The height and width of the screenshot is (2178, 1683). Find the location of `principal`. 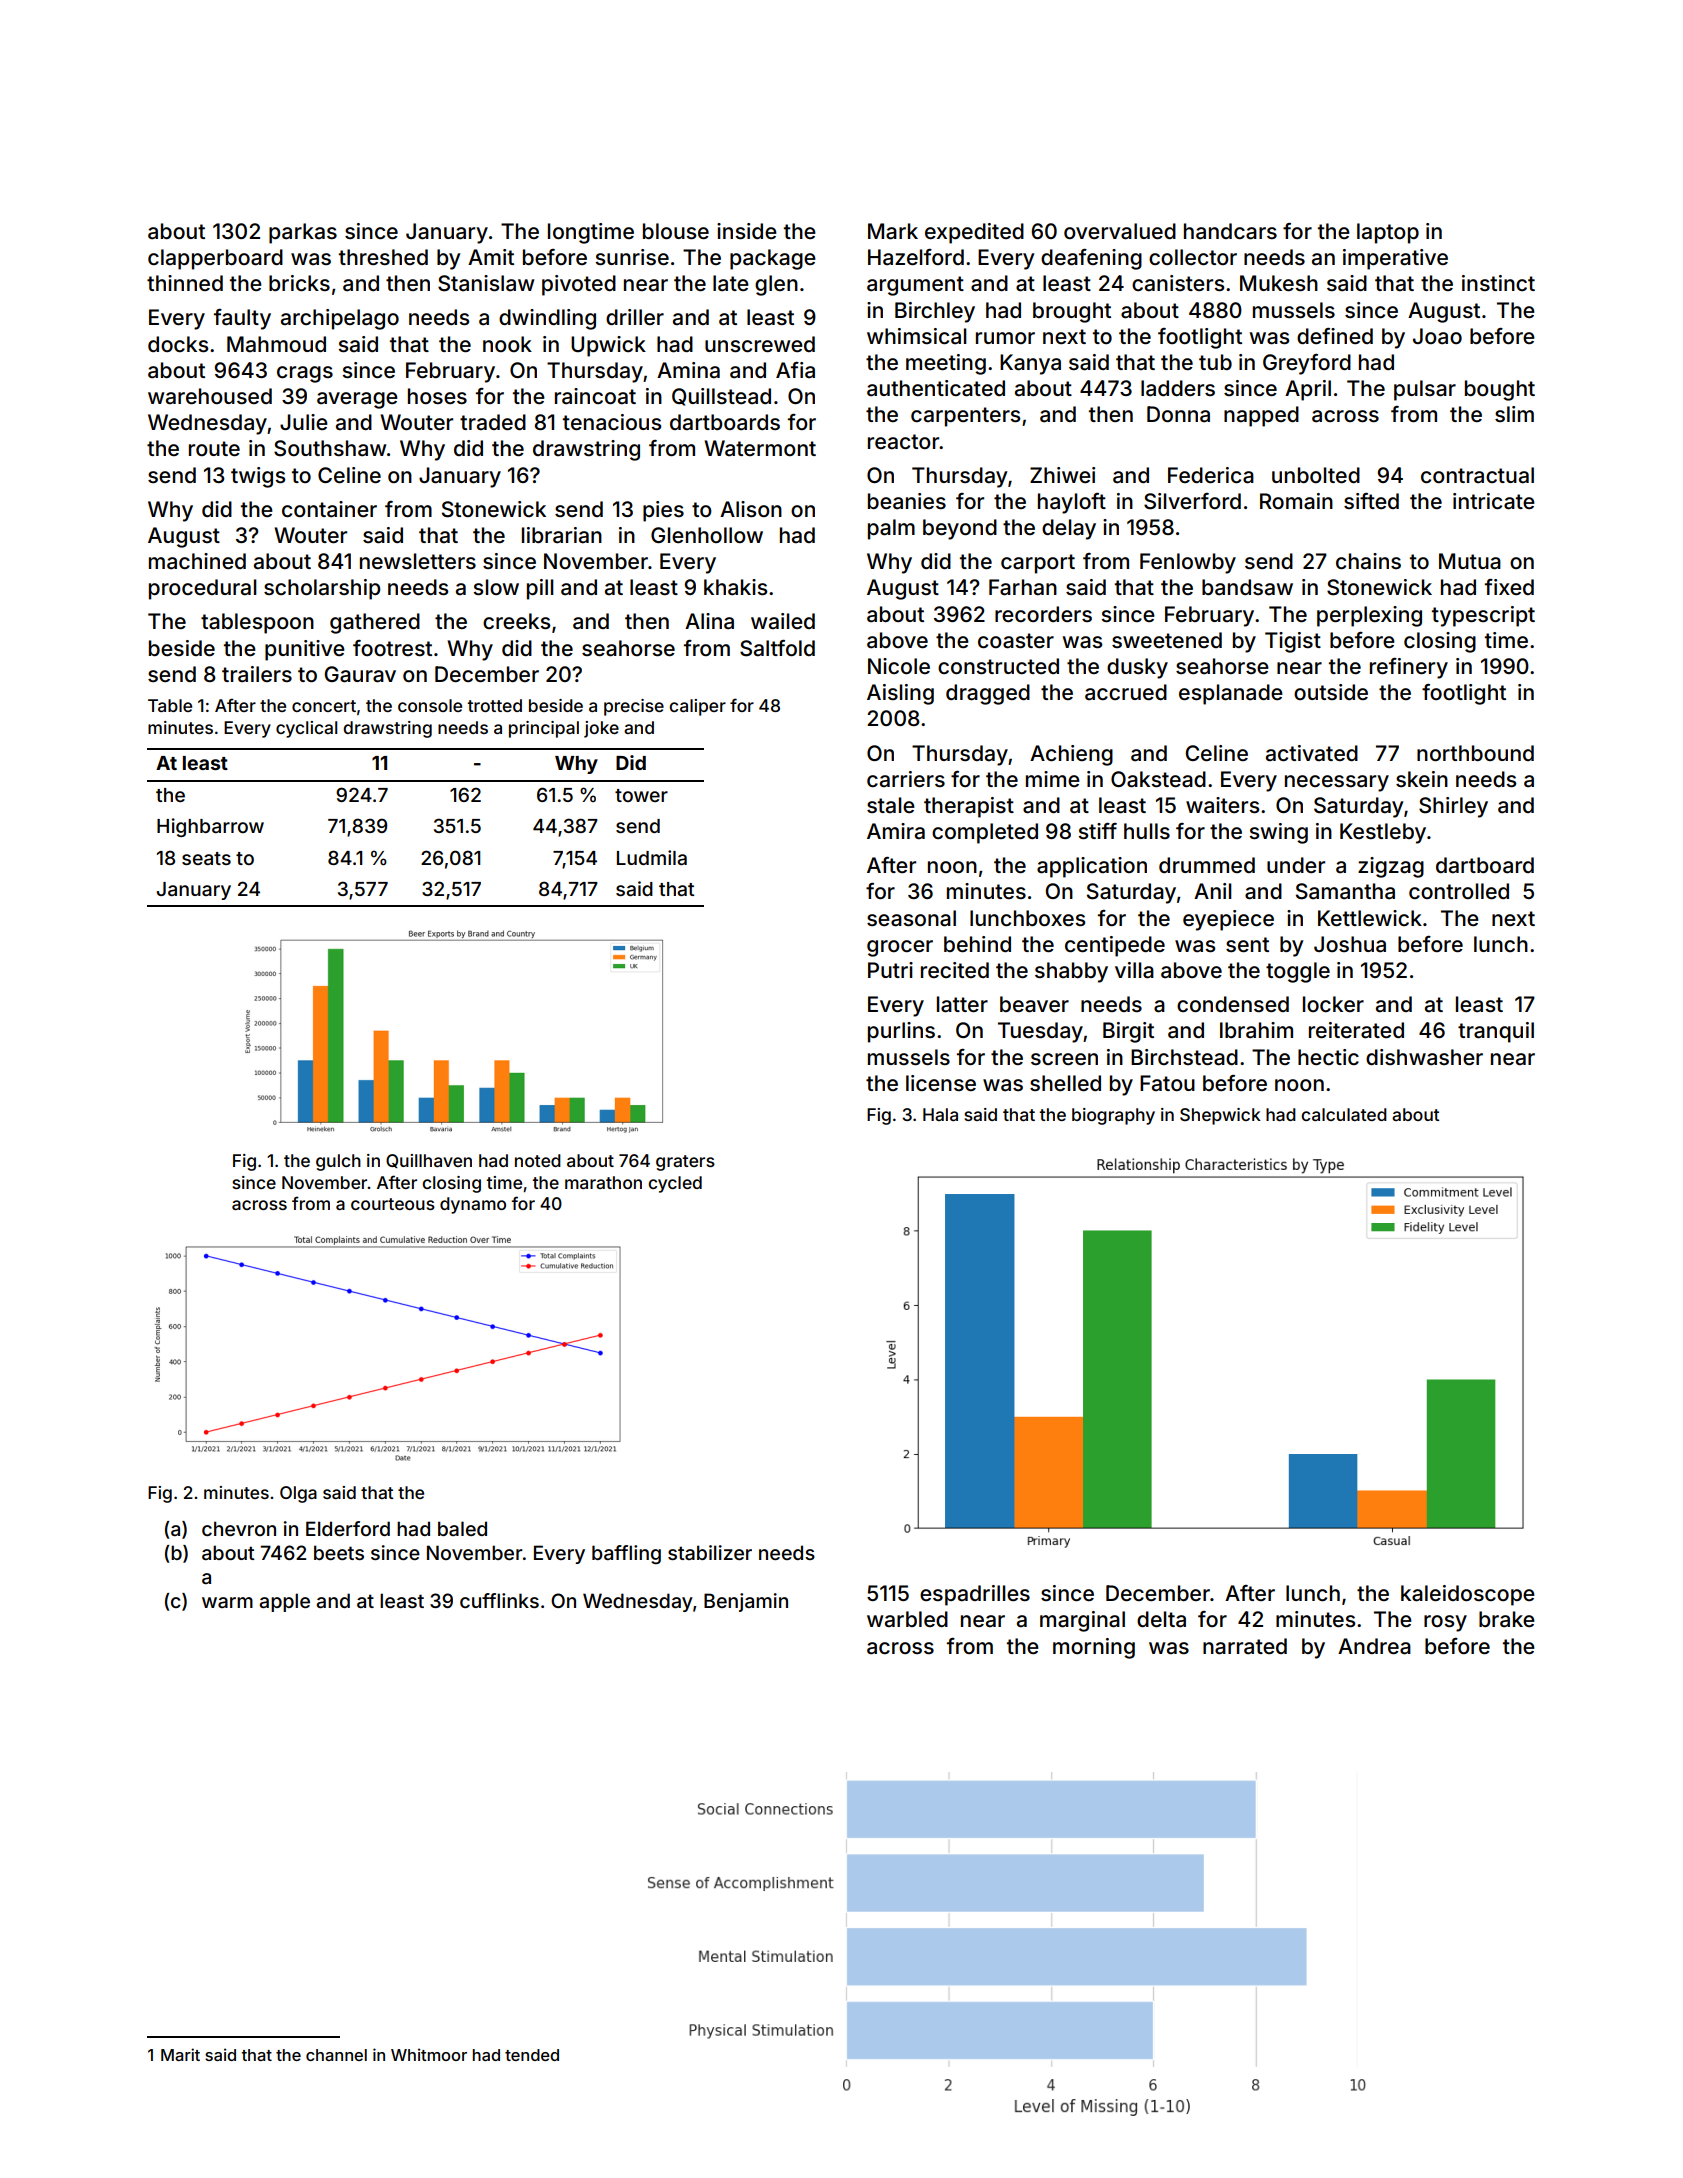

principal is located at coordinates (544, 729).
